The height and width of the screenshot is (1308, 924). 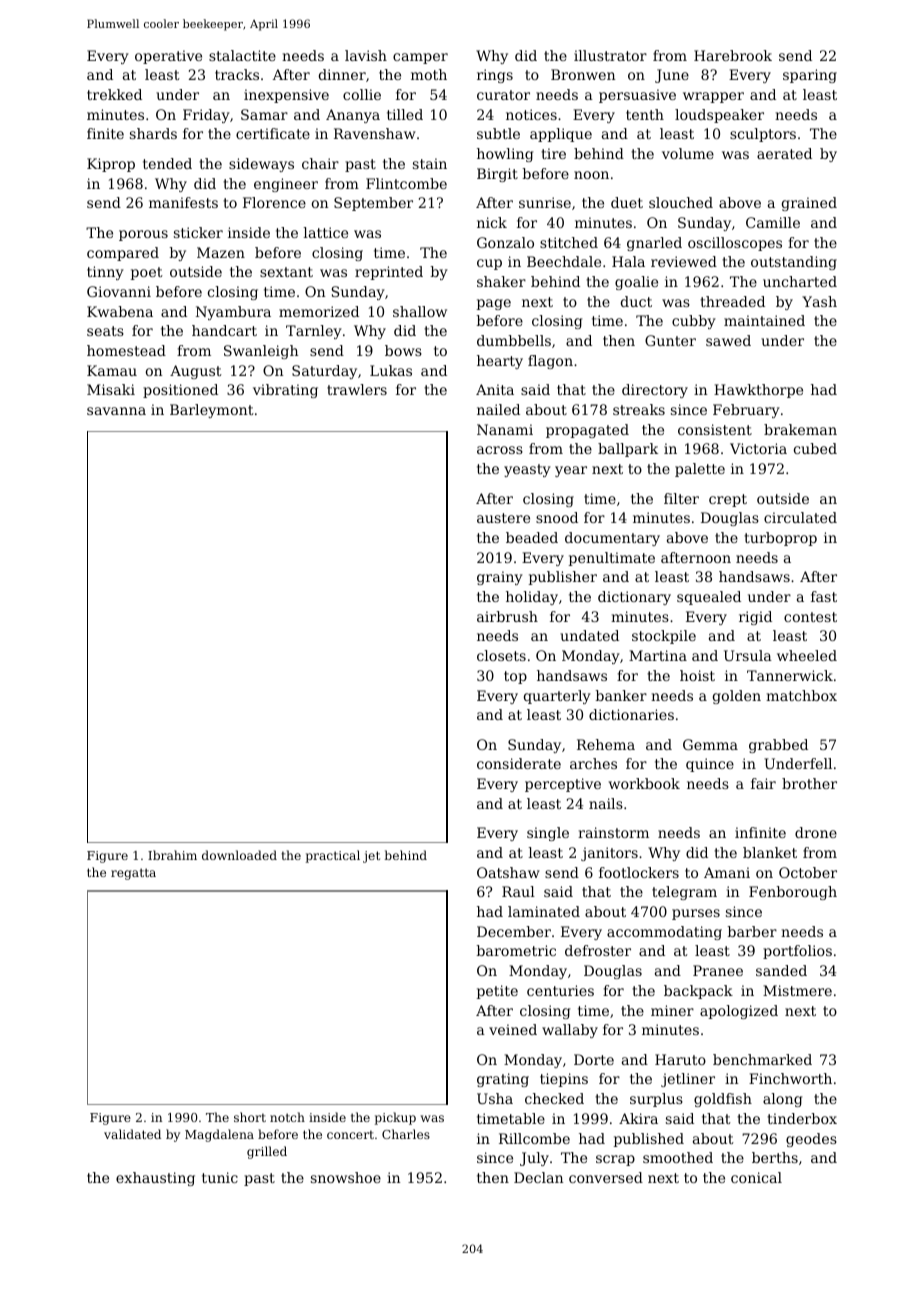 I want to click on volume, so click(x=688, y=153).
